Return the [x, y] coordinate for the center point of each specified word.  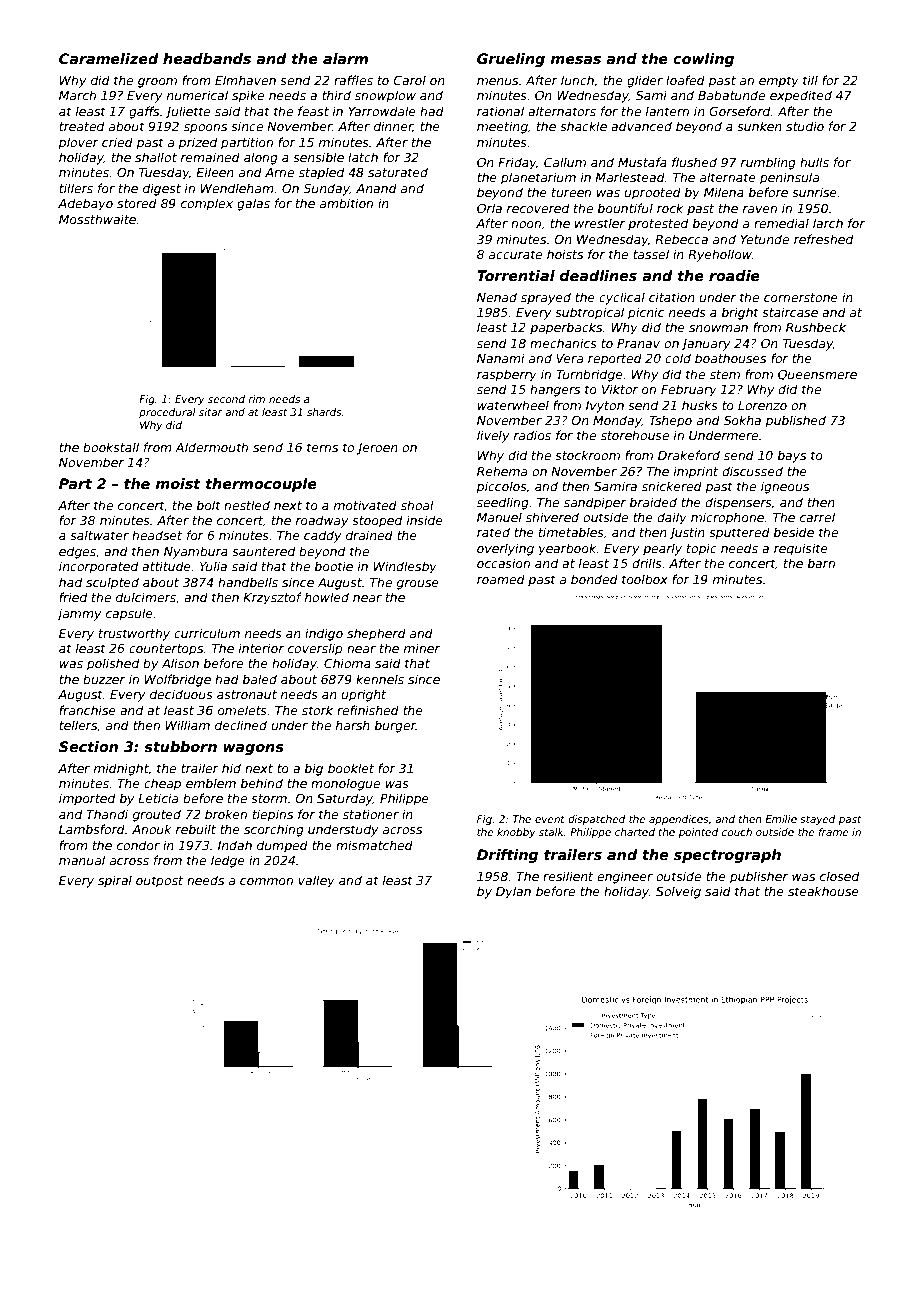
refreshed [823, 239]
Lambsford [92, 829]
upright [363, 695]
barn [821, 563]
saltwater [99, 535]
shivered [552, 517]
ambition [346, 203]
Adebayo [85, 204]
